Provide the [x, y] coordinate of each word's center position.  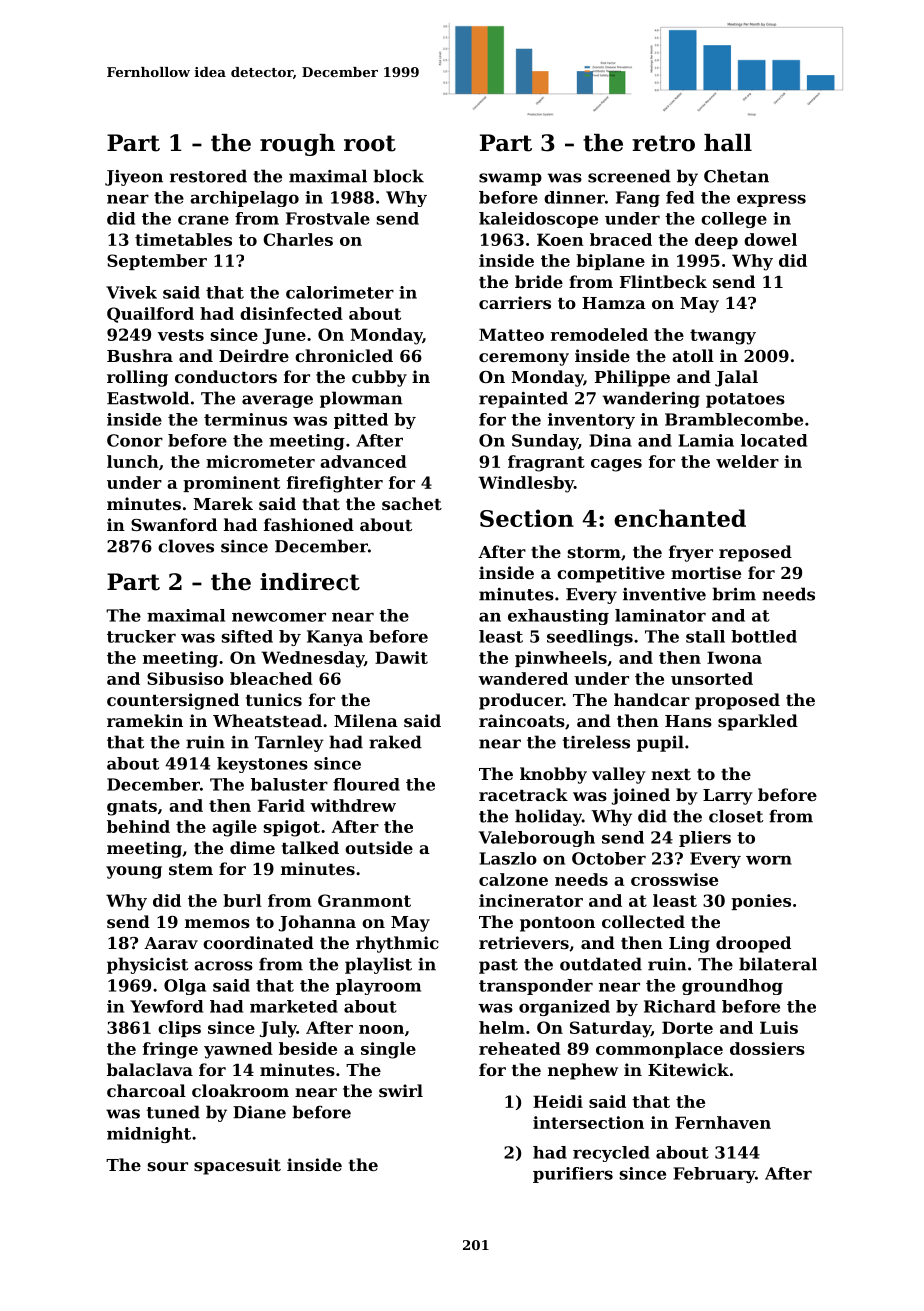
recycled [611, 1154]
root [370, 143]
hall [728, 143]
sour [168, 1166]
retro [663, 143]
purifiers [573, 1175]
